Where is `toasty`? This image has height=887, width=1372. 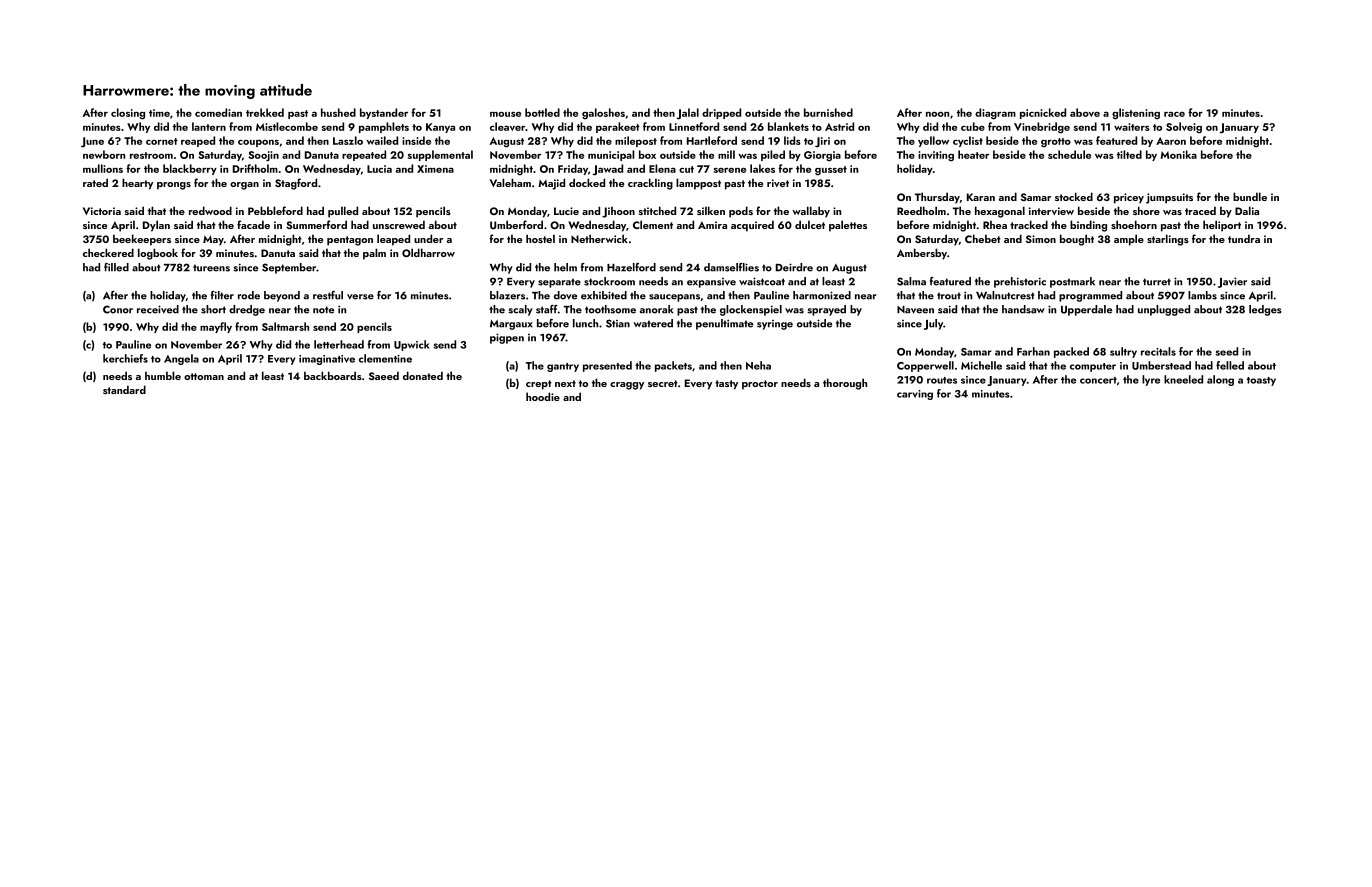
toasty is located at coordinates (1261, 381).
